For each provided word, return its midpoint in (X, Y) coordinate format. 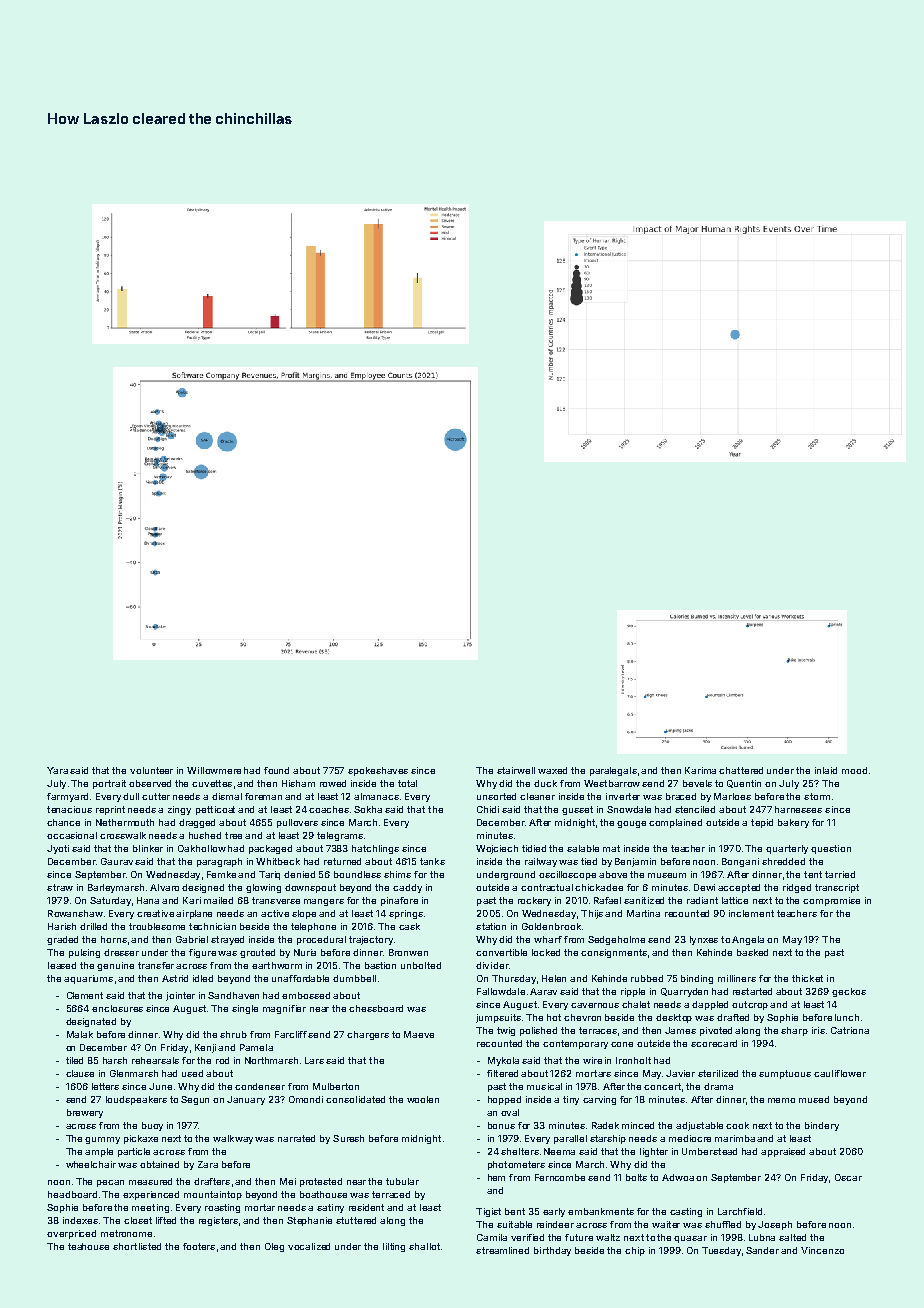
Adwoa (678, 1177)
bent (515, 1211)
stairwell (516, 770)
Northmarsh (271, 1060)
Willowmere (214, 770)
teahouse (88, 1246)
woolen (423, 1099)
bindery (822, 1126)
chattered (741, 770)
